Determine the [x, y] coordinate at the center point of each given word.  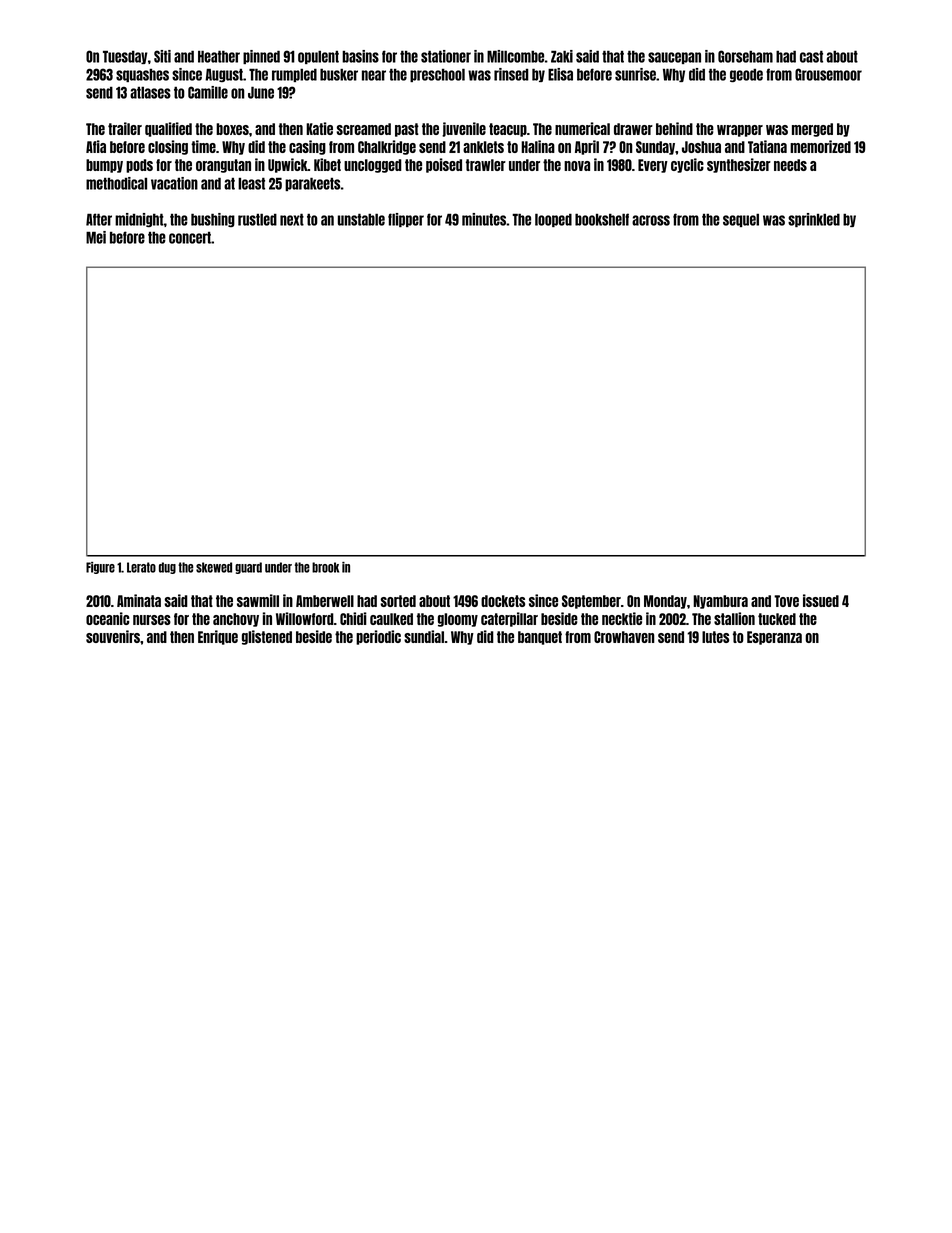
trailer [125, 128]
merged [812, 130]
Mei [96, 237]
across [651, 220]
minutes [484, 219]
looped [553, 220]
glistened [267, 637]
